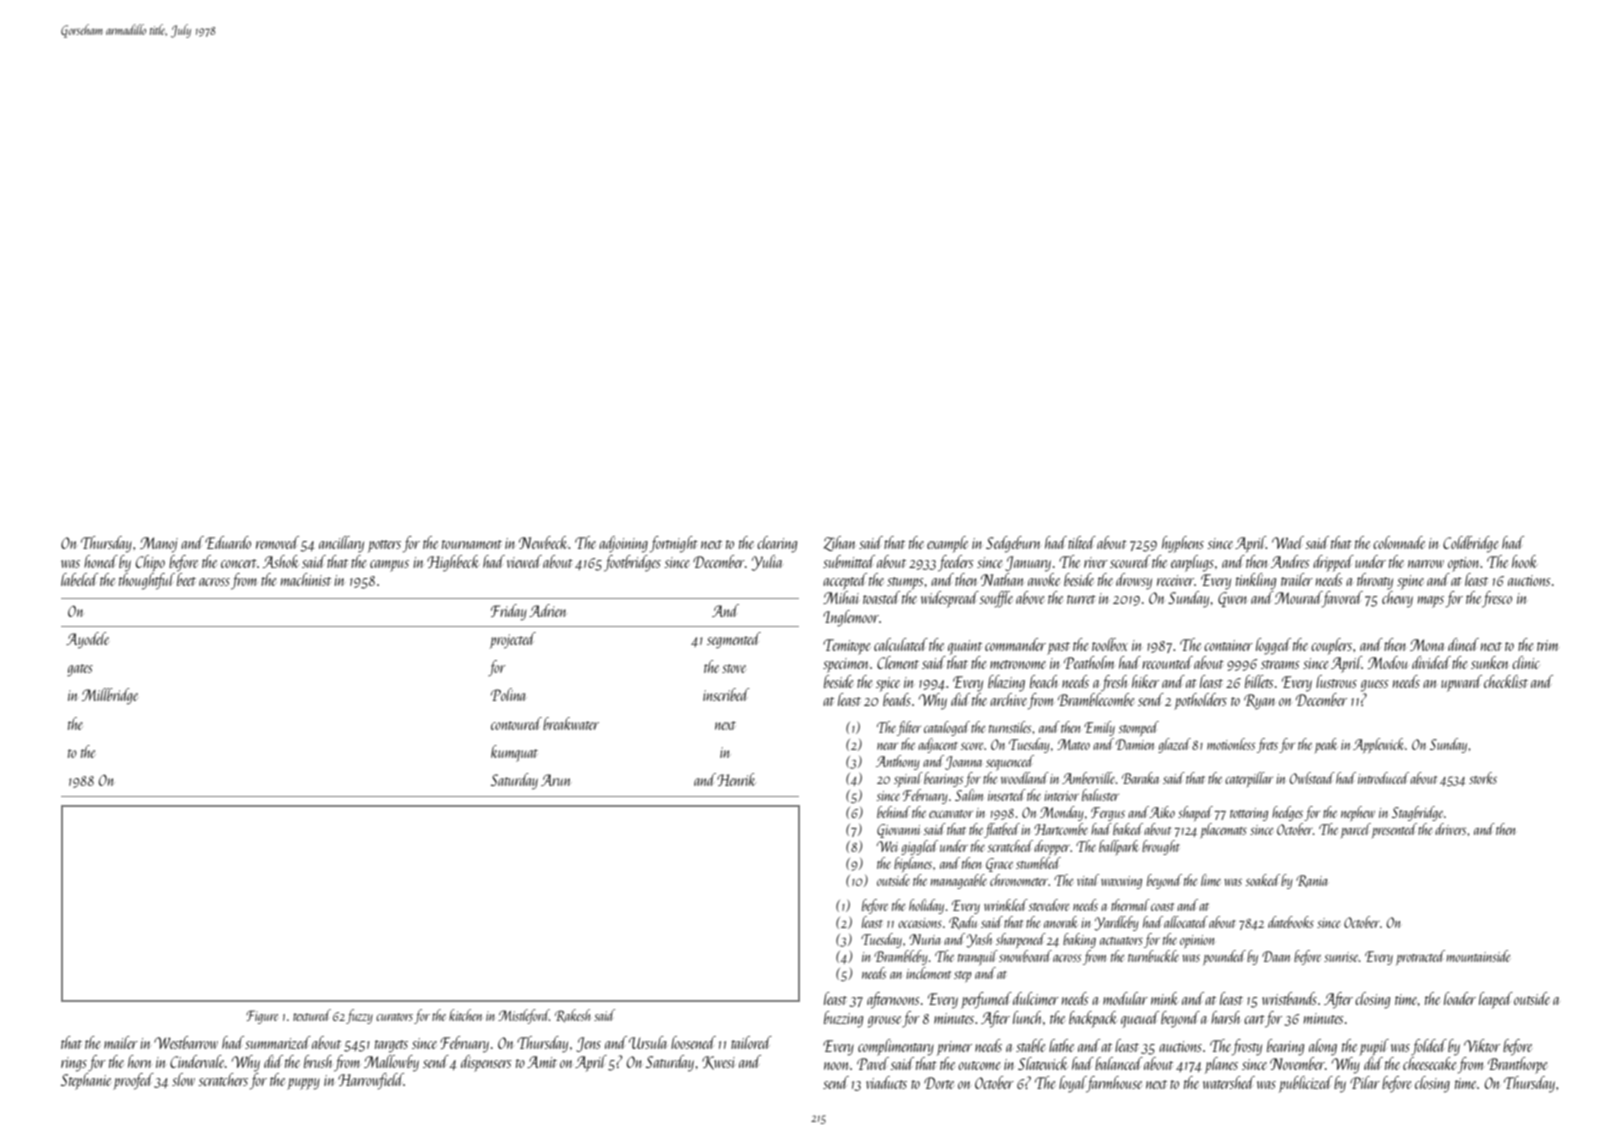 The image size is (1623, 1147). What do you see at coordinates (1291, 922) in the page?
I see `datebooks` at bounding box center [1291, 922].
